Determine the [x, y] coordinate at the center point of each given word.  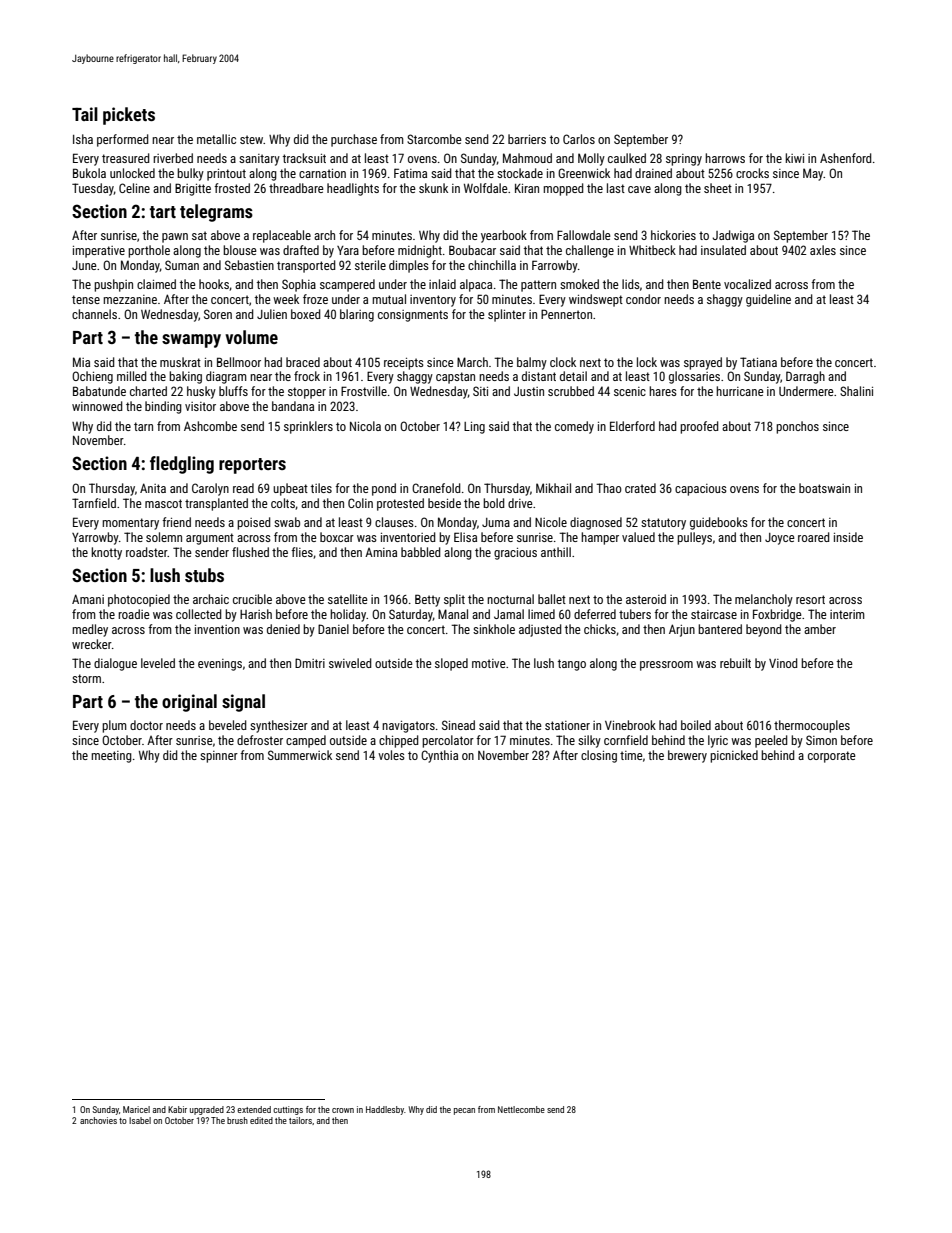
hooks [214, 284]
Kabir [177, 1109]
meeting [111, 757]
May [813, 174]
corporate [832, 757]
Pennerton [566, 314]
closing [599, 756]
